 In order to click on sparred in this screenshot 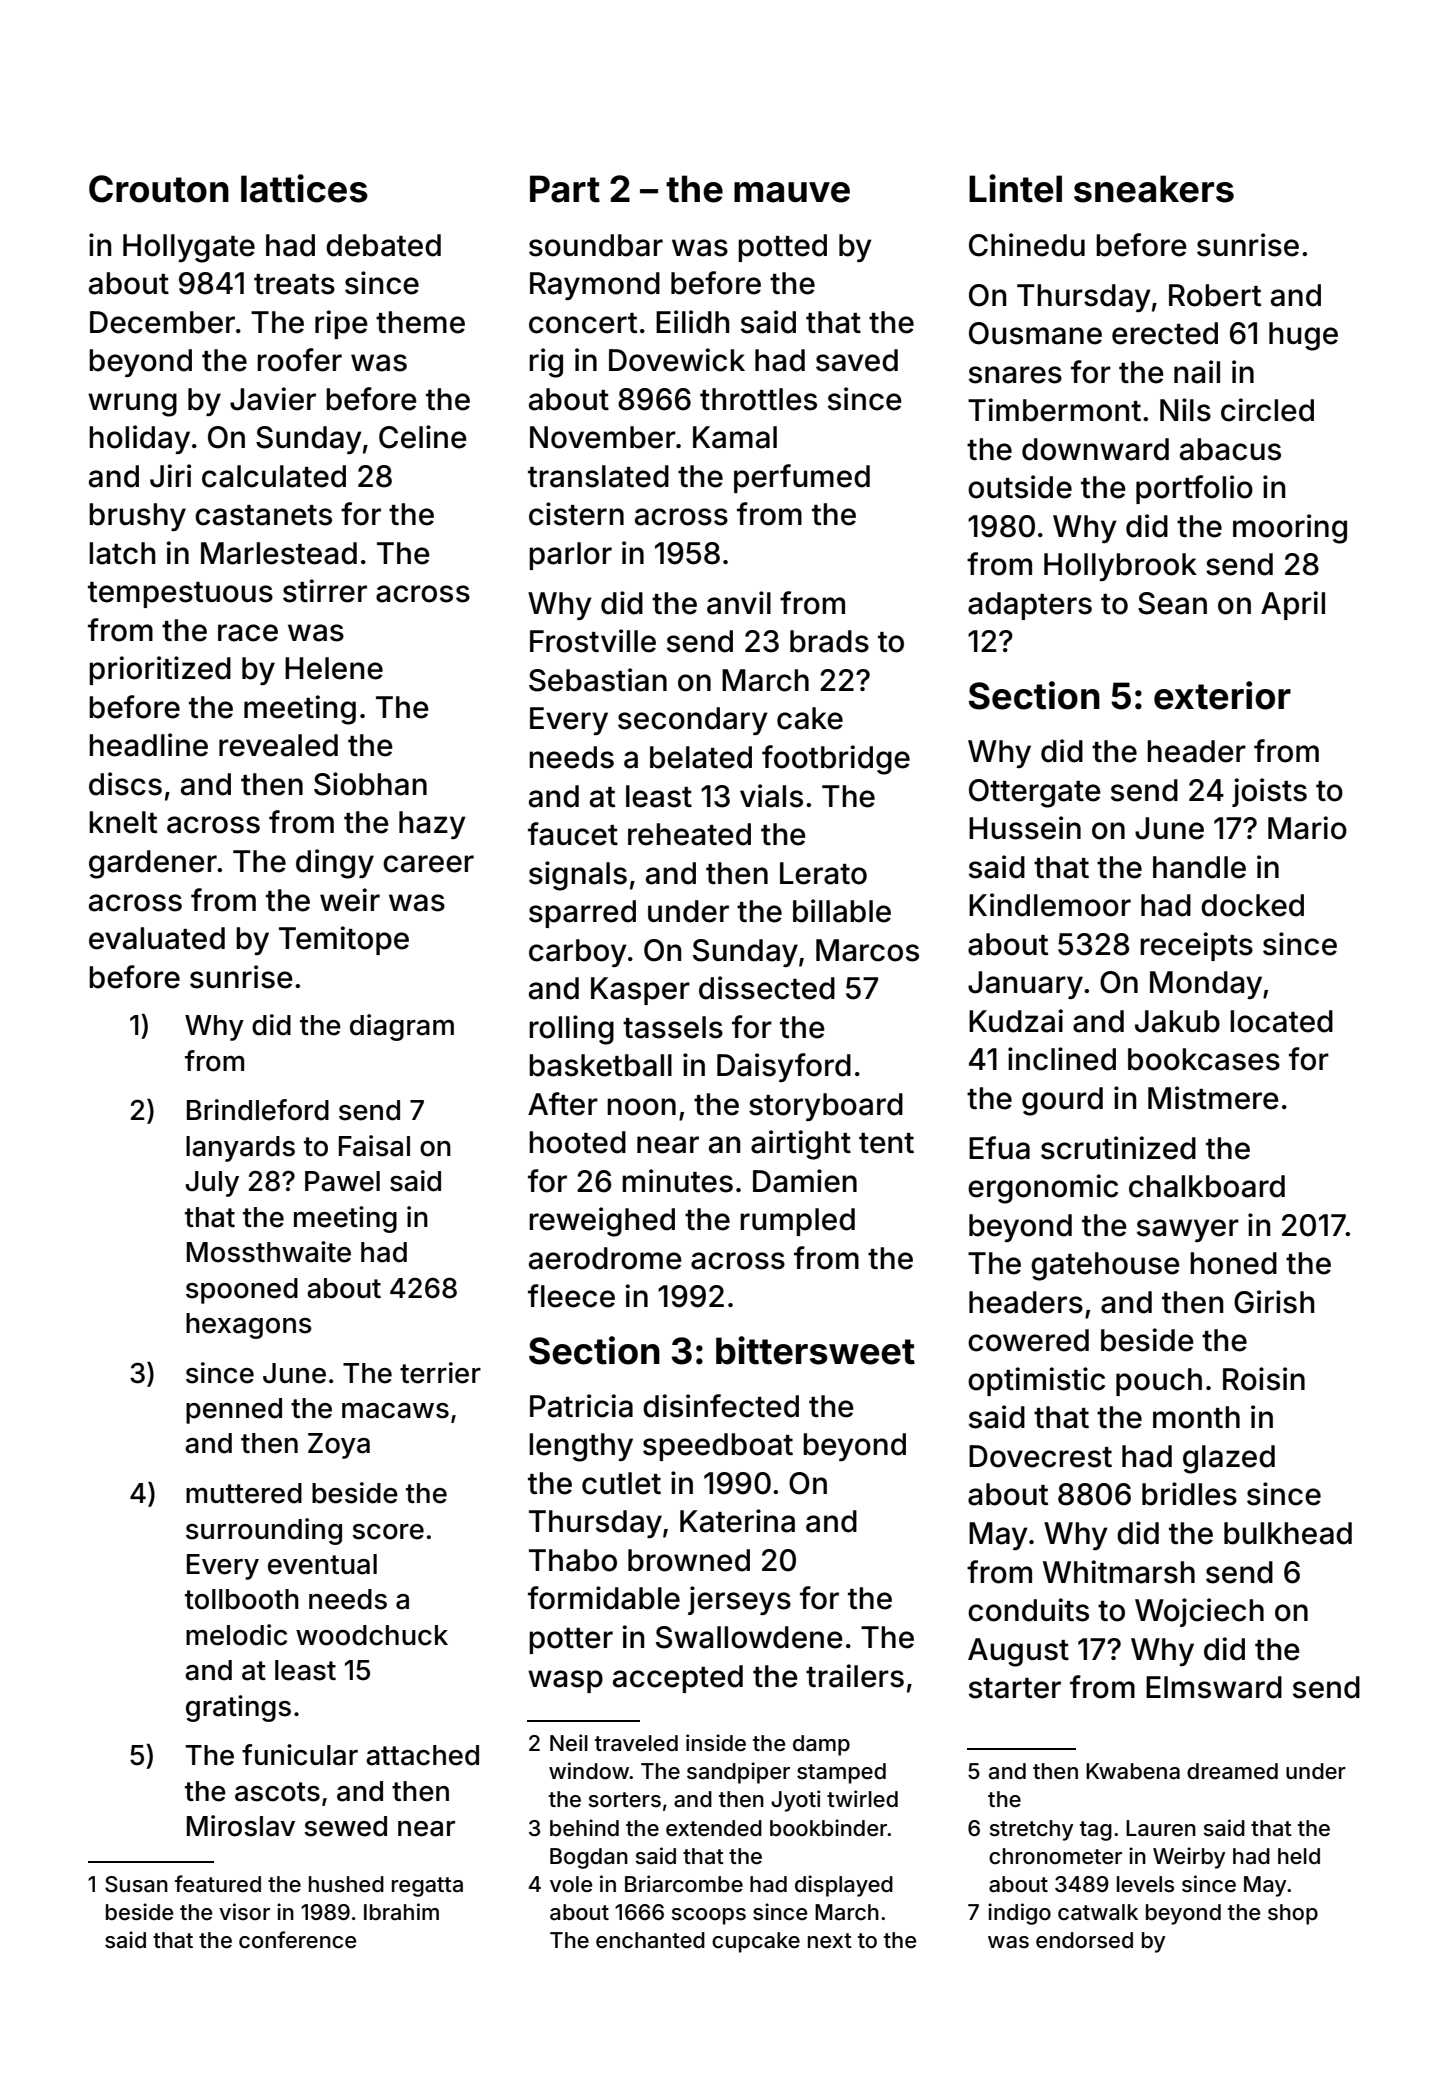, I will do `click(582, 914)`.
